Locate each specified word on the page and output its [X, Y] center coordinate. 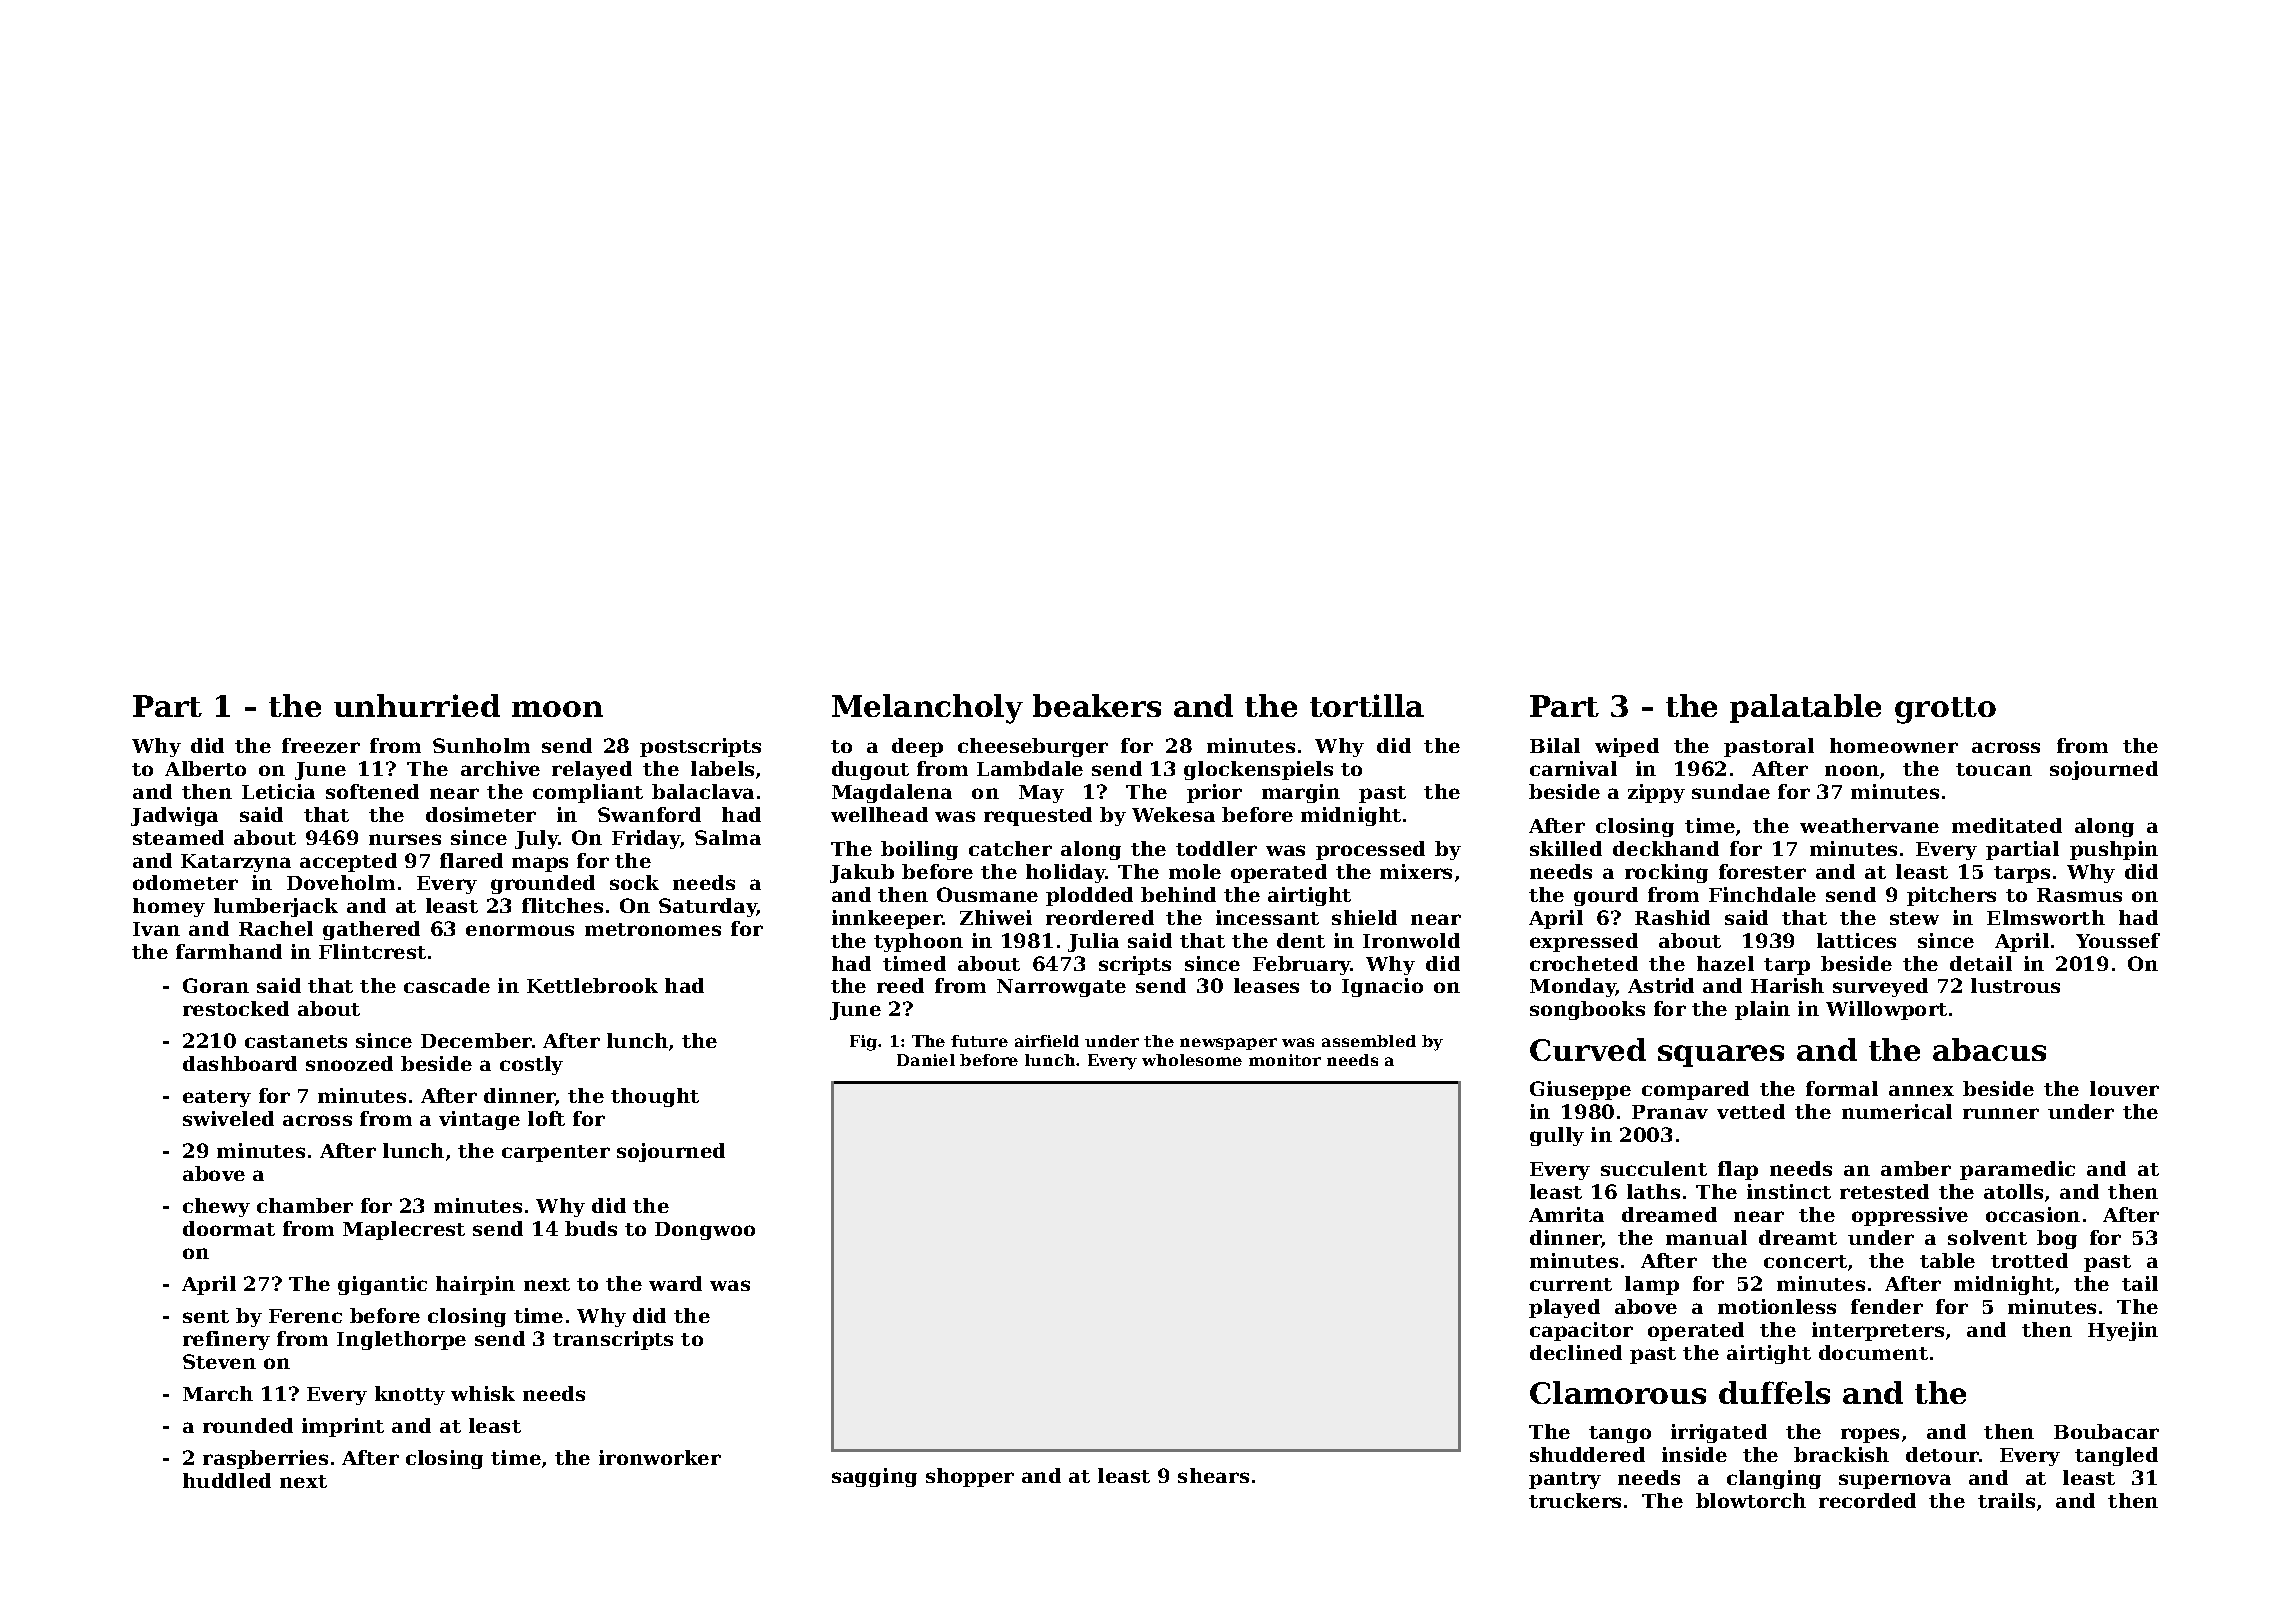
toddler [1216, 848]
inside [1694, 1454]
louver [2124, 1088]
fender [1887, 1306]
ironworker [660, 1457]
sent [206, 1316]
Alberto [205, 768]
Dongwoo [705, 1231]
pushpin [2114, 850]
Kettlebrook [592, 985]
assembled [1369, 1041]
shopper [970, 1477]
